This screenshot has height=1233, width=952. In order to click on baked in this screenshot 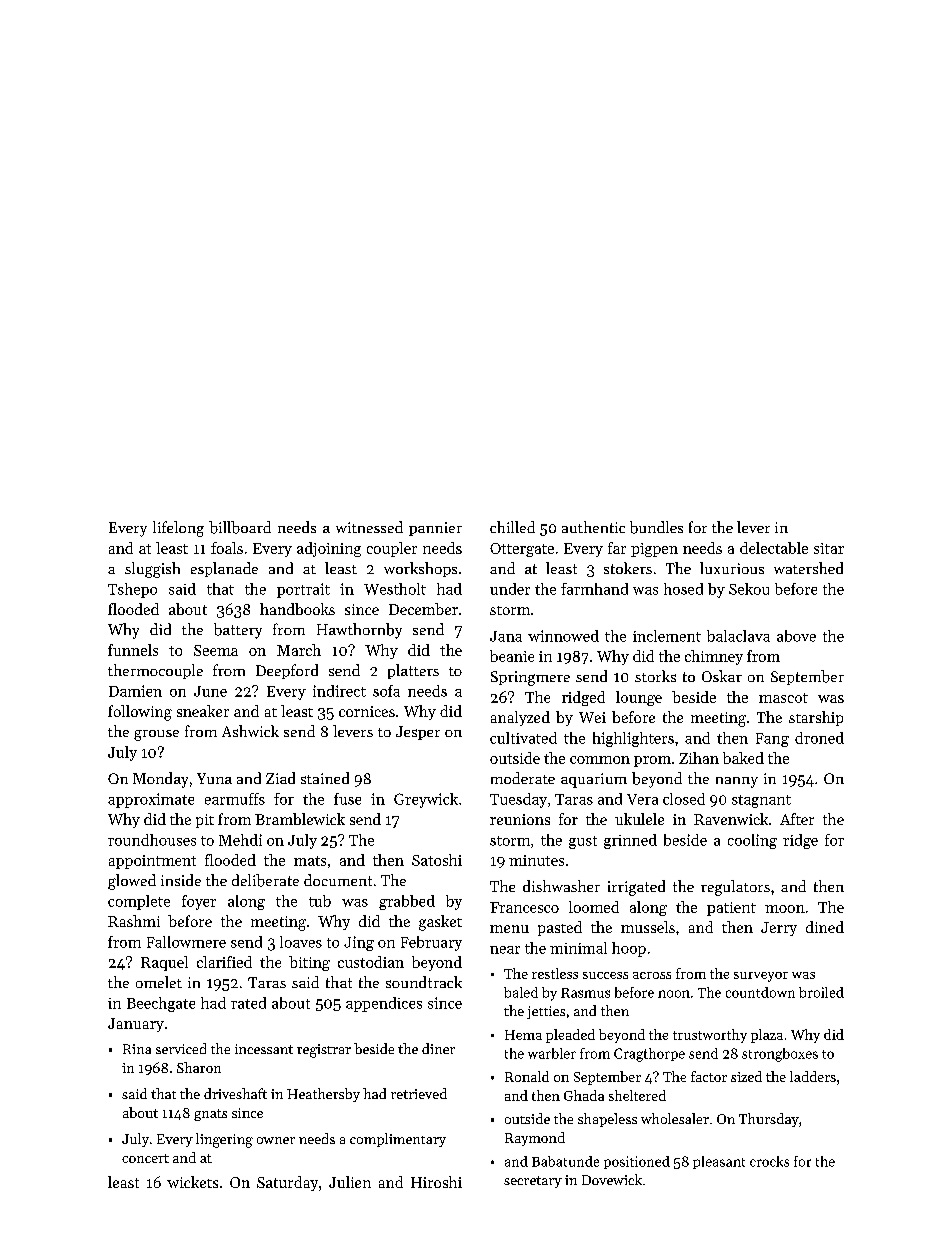, I will do `click(743, 758)`.
